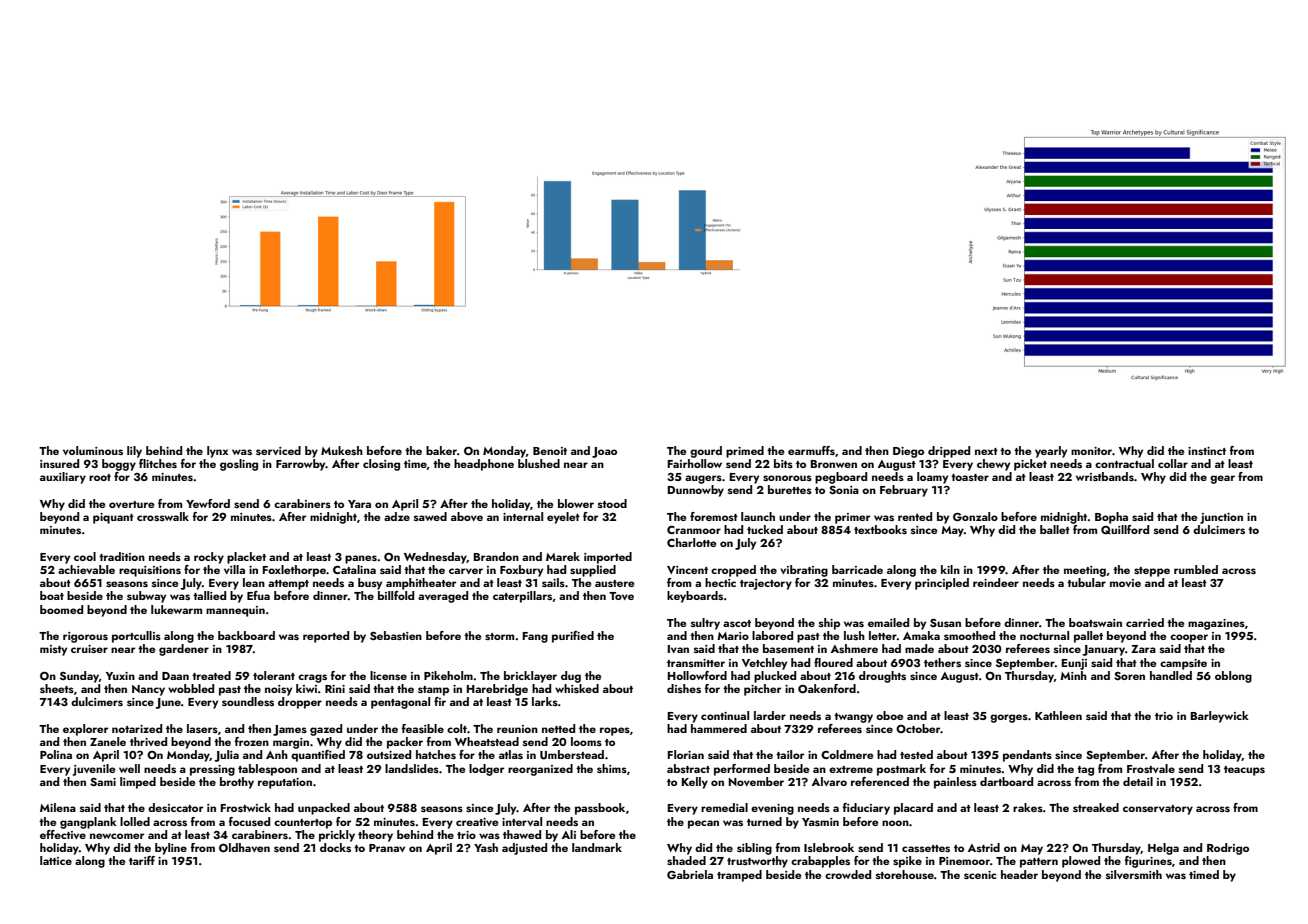 The image size is (1308, 924). What do you see at coordinates (614, 583) in the document?
I see `austere` at bounding box center [614, 583].
